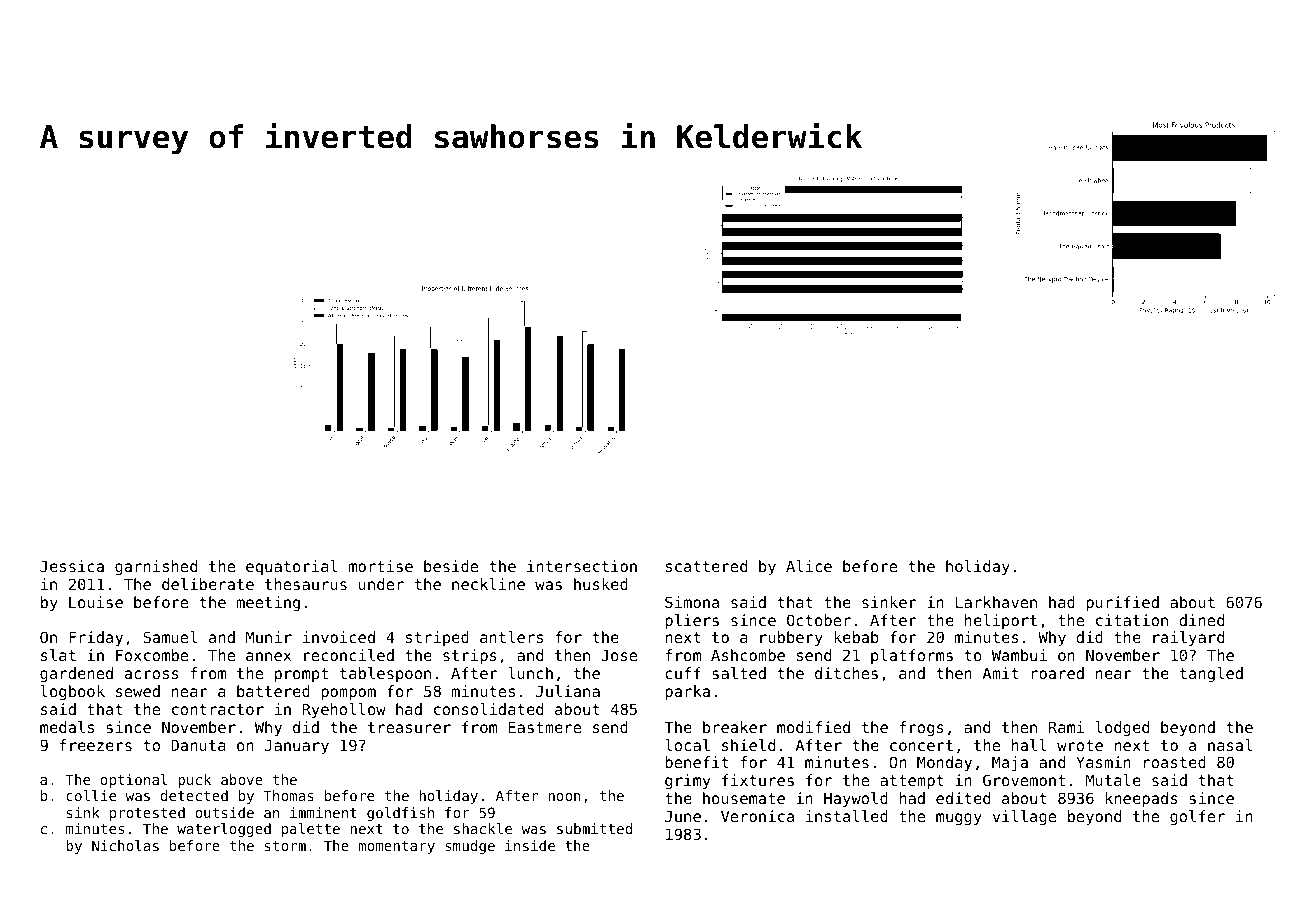 This screenshot has height=924, width=1308. What do you see at coordinates (1132, 620) in the screenshot?
I see `citation` at bounding box center [1132, 620].
